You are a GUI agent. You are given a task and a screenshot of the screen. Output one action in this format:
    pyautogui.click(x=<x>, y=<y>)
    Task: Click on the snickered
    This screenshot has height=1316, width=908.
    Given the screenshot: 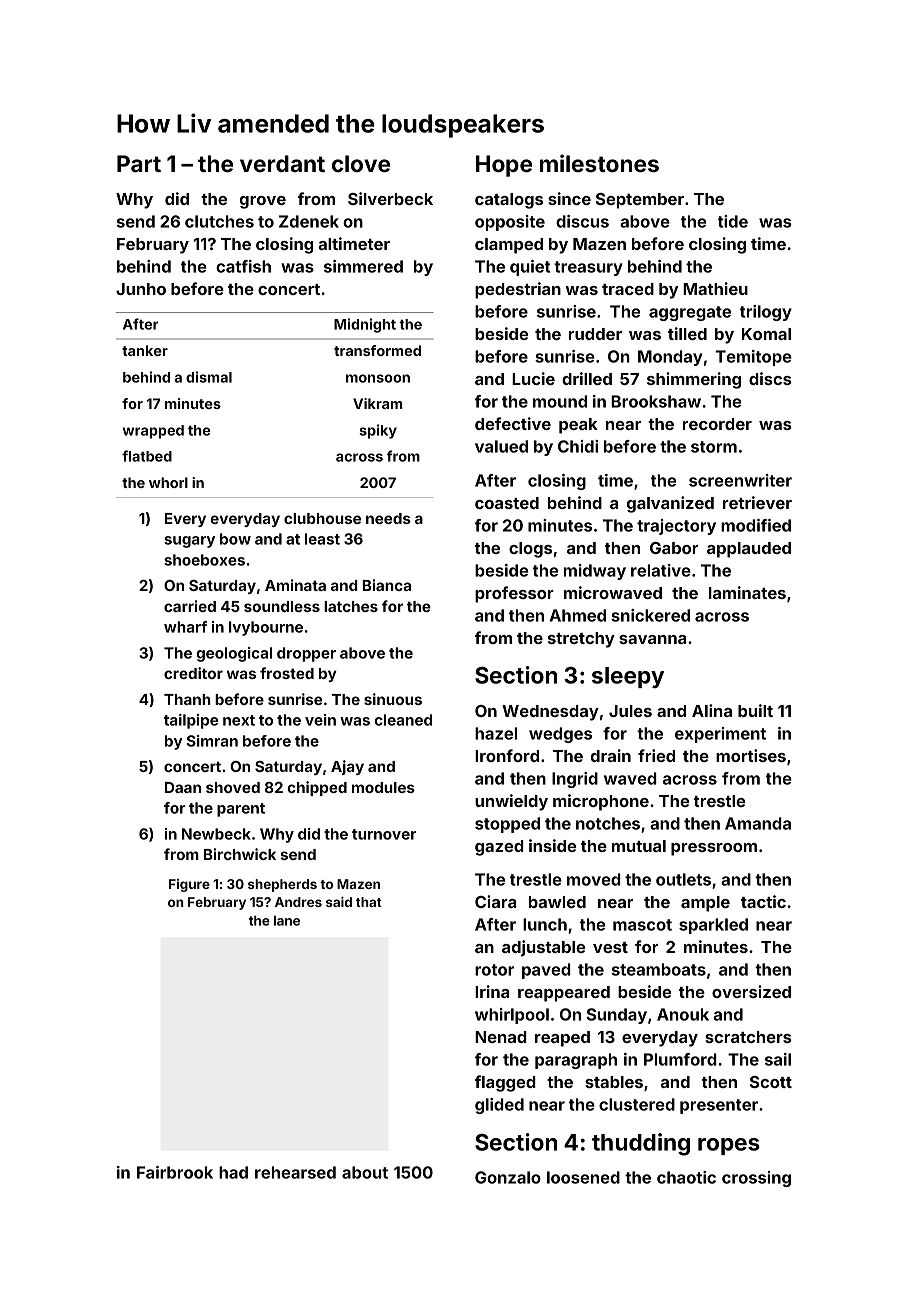 What is the action you would take?
    pyautogui.click(x=650, y=615)
